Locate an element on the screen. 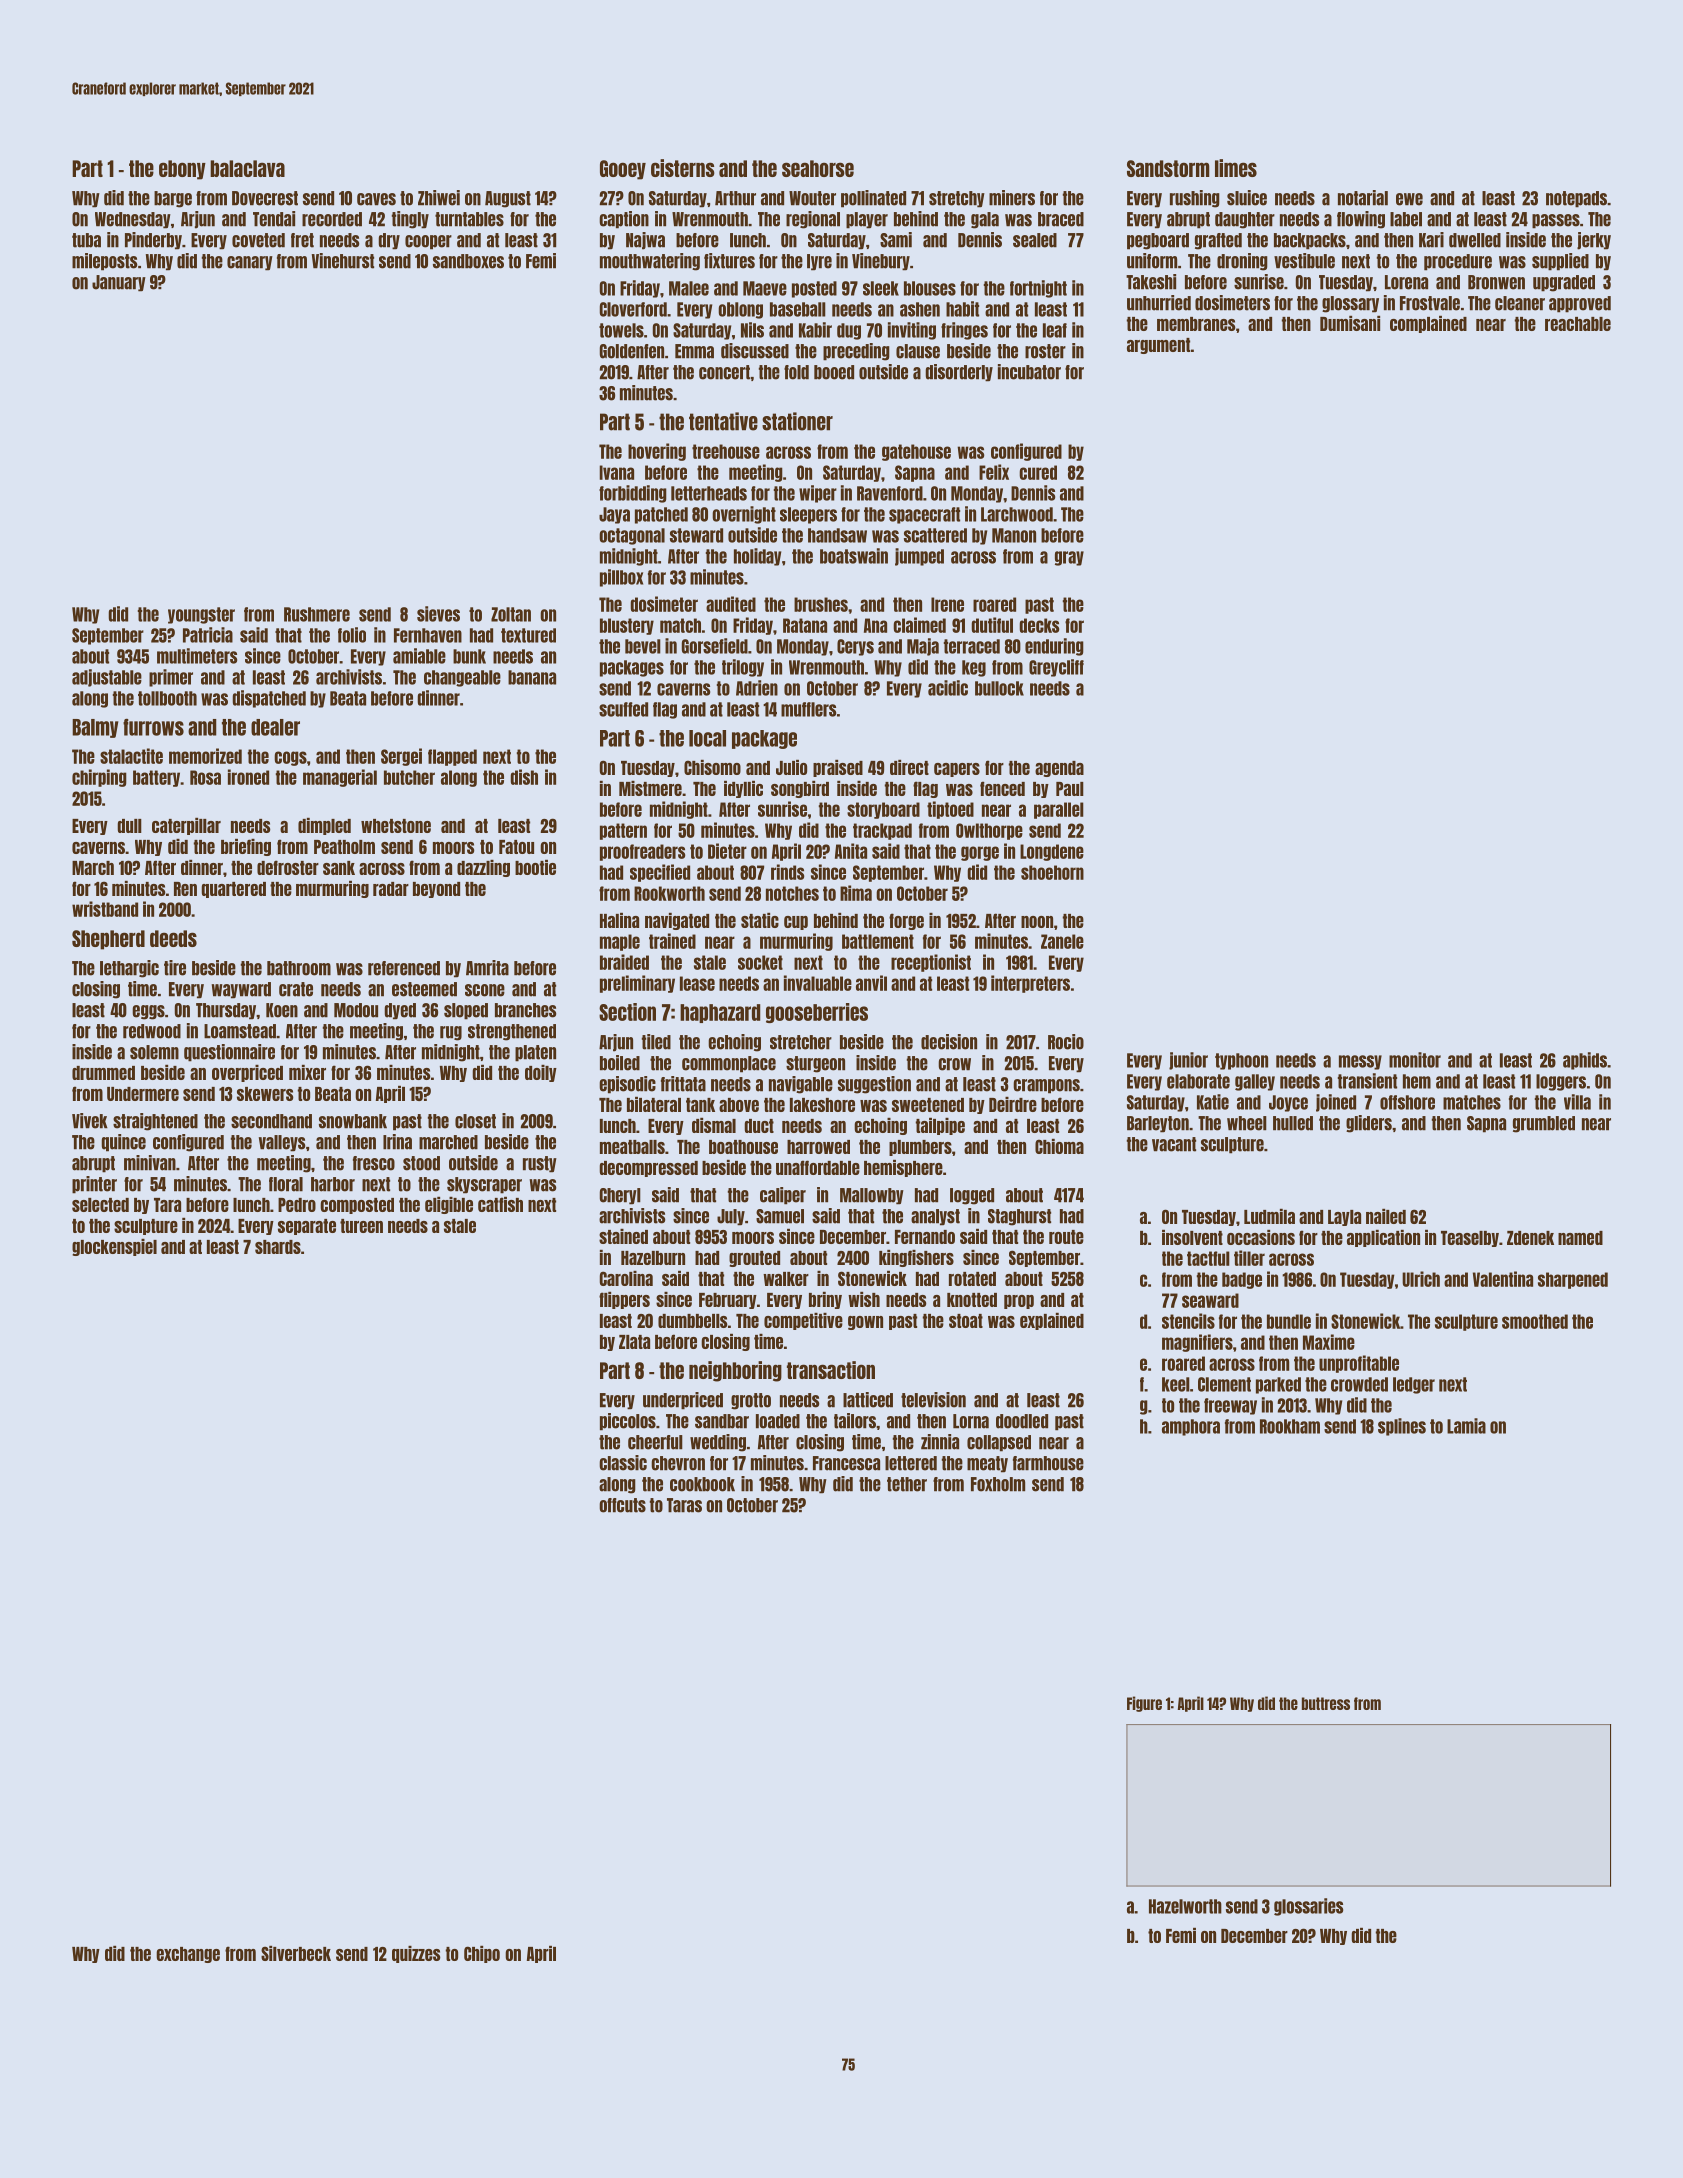  enduring is located at coordinates (1054, 647).
